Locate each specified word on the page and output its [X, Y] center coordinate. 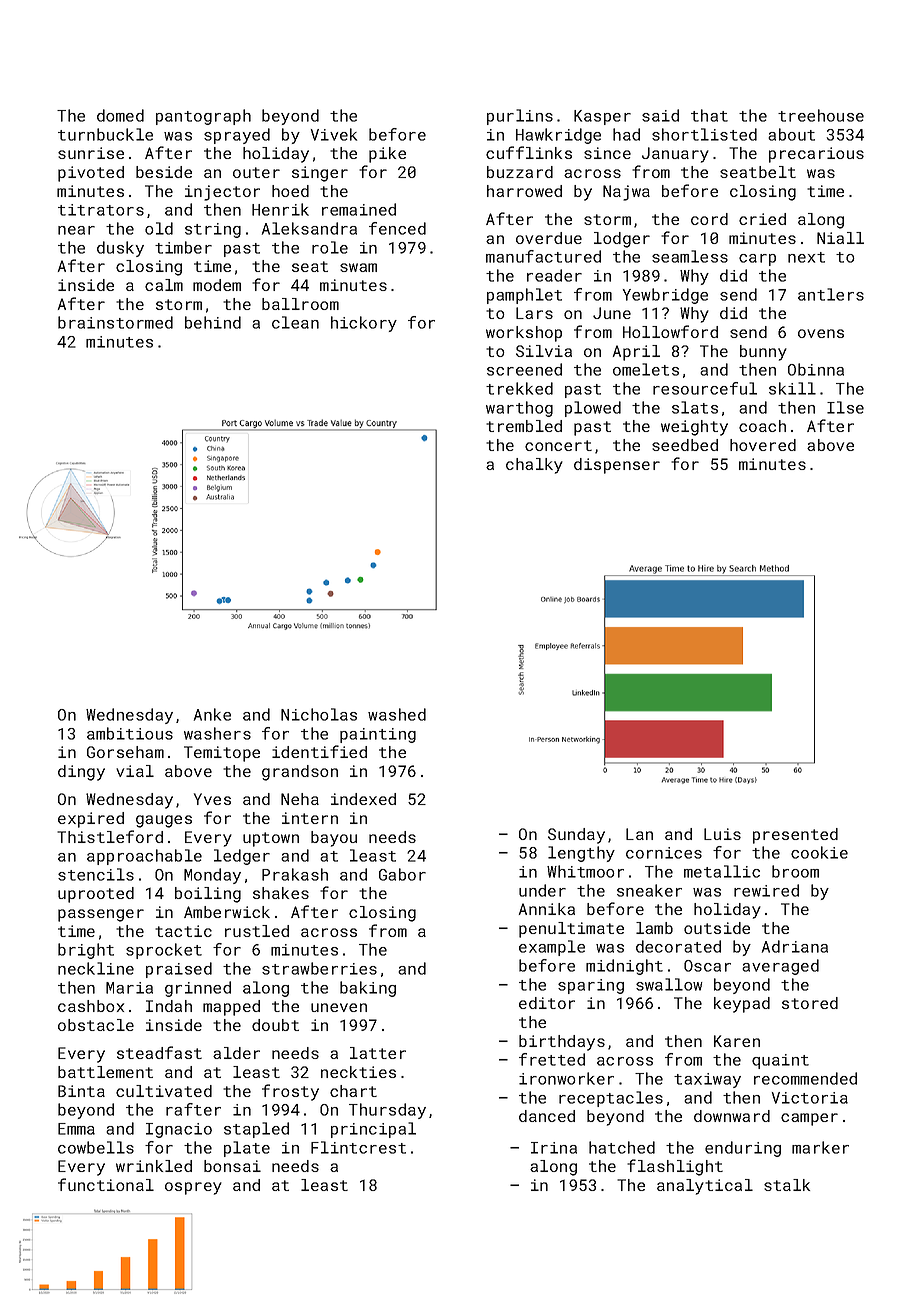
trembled [524, 426]
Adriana [795, 946]
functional [106, 1184]
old [159, 228]
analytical [705, 1187]
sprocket [164, 951]
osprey [193, 1188]
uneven [339, 1007]
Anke [212, 714]
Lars [534, 313]
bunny [763, 353]
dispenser [617, 466]
